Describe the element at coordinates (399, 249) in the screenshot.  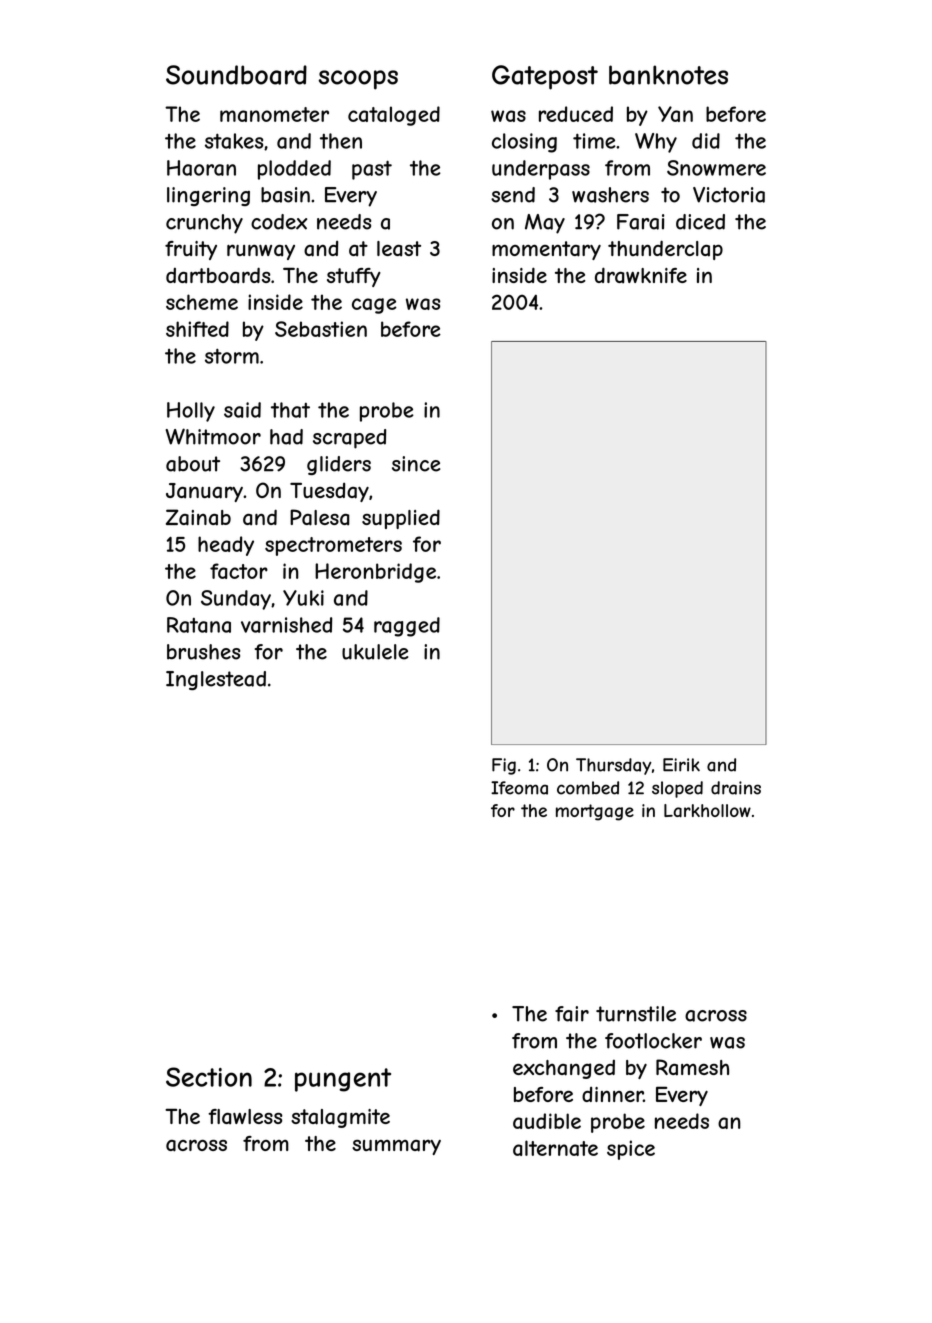
I see `least` at that location.
